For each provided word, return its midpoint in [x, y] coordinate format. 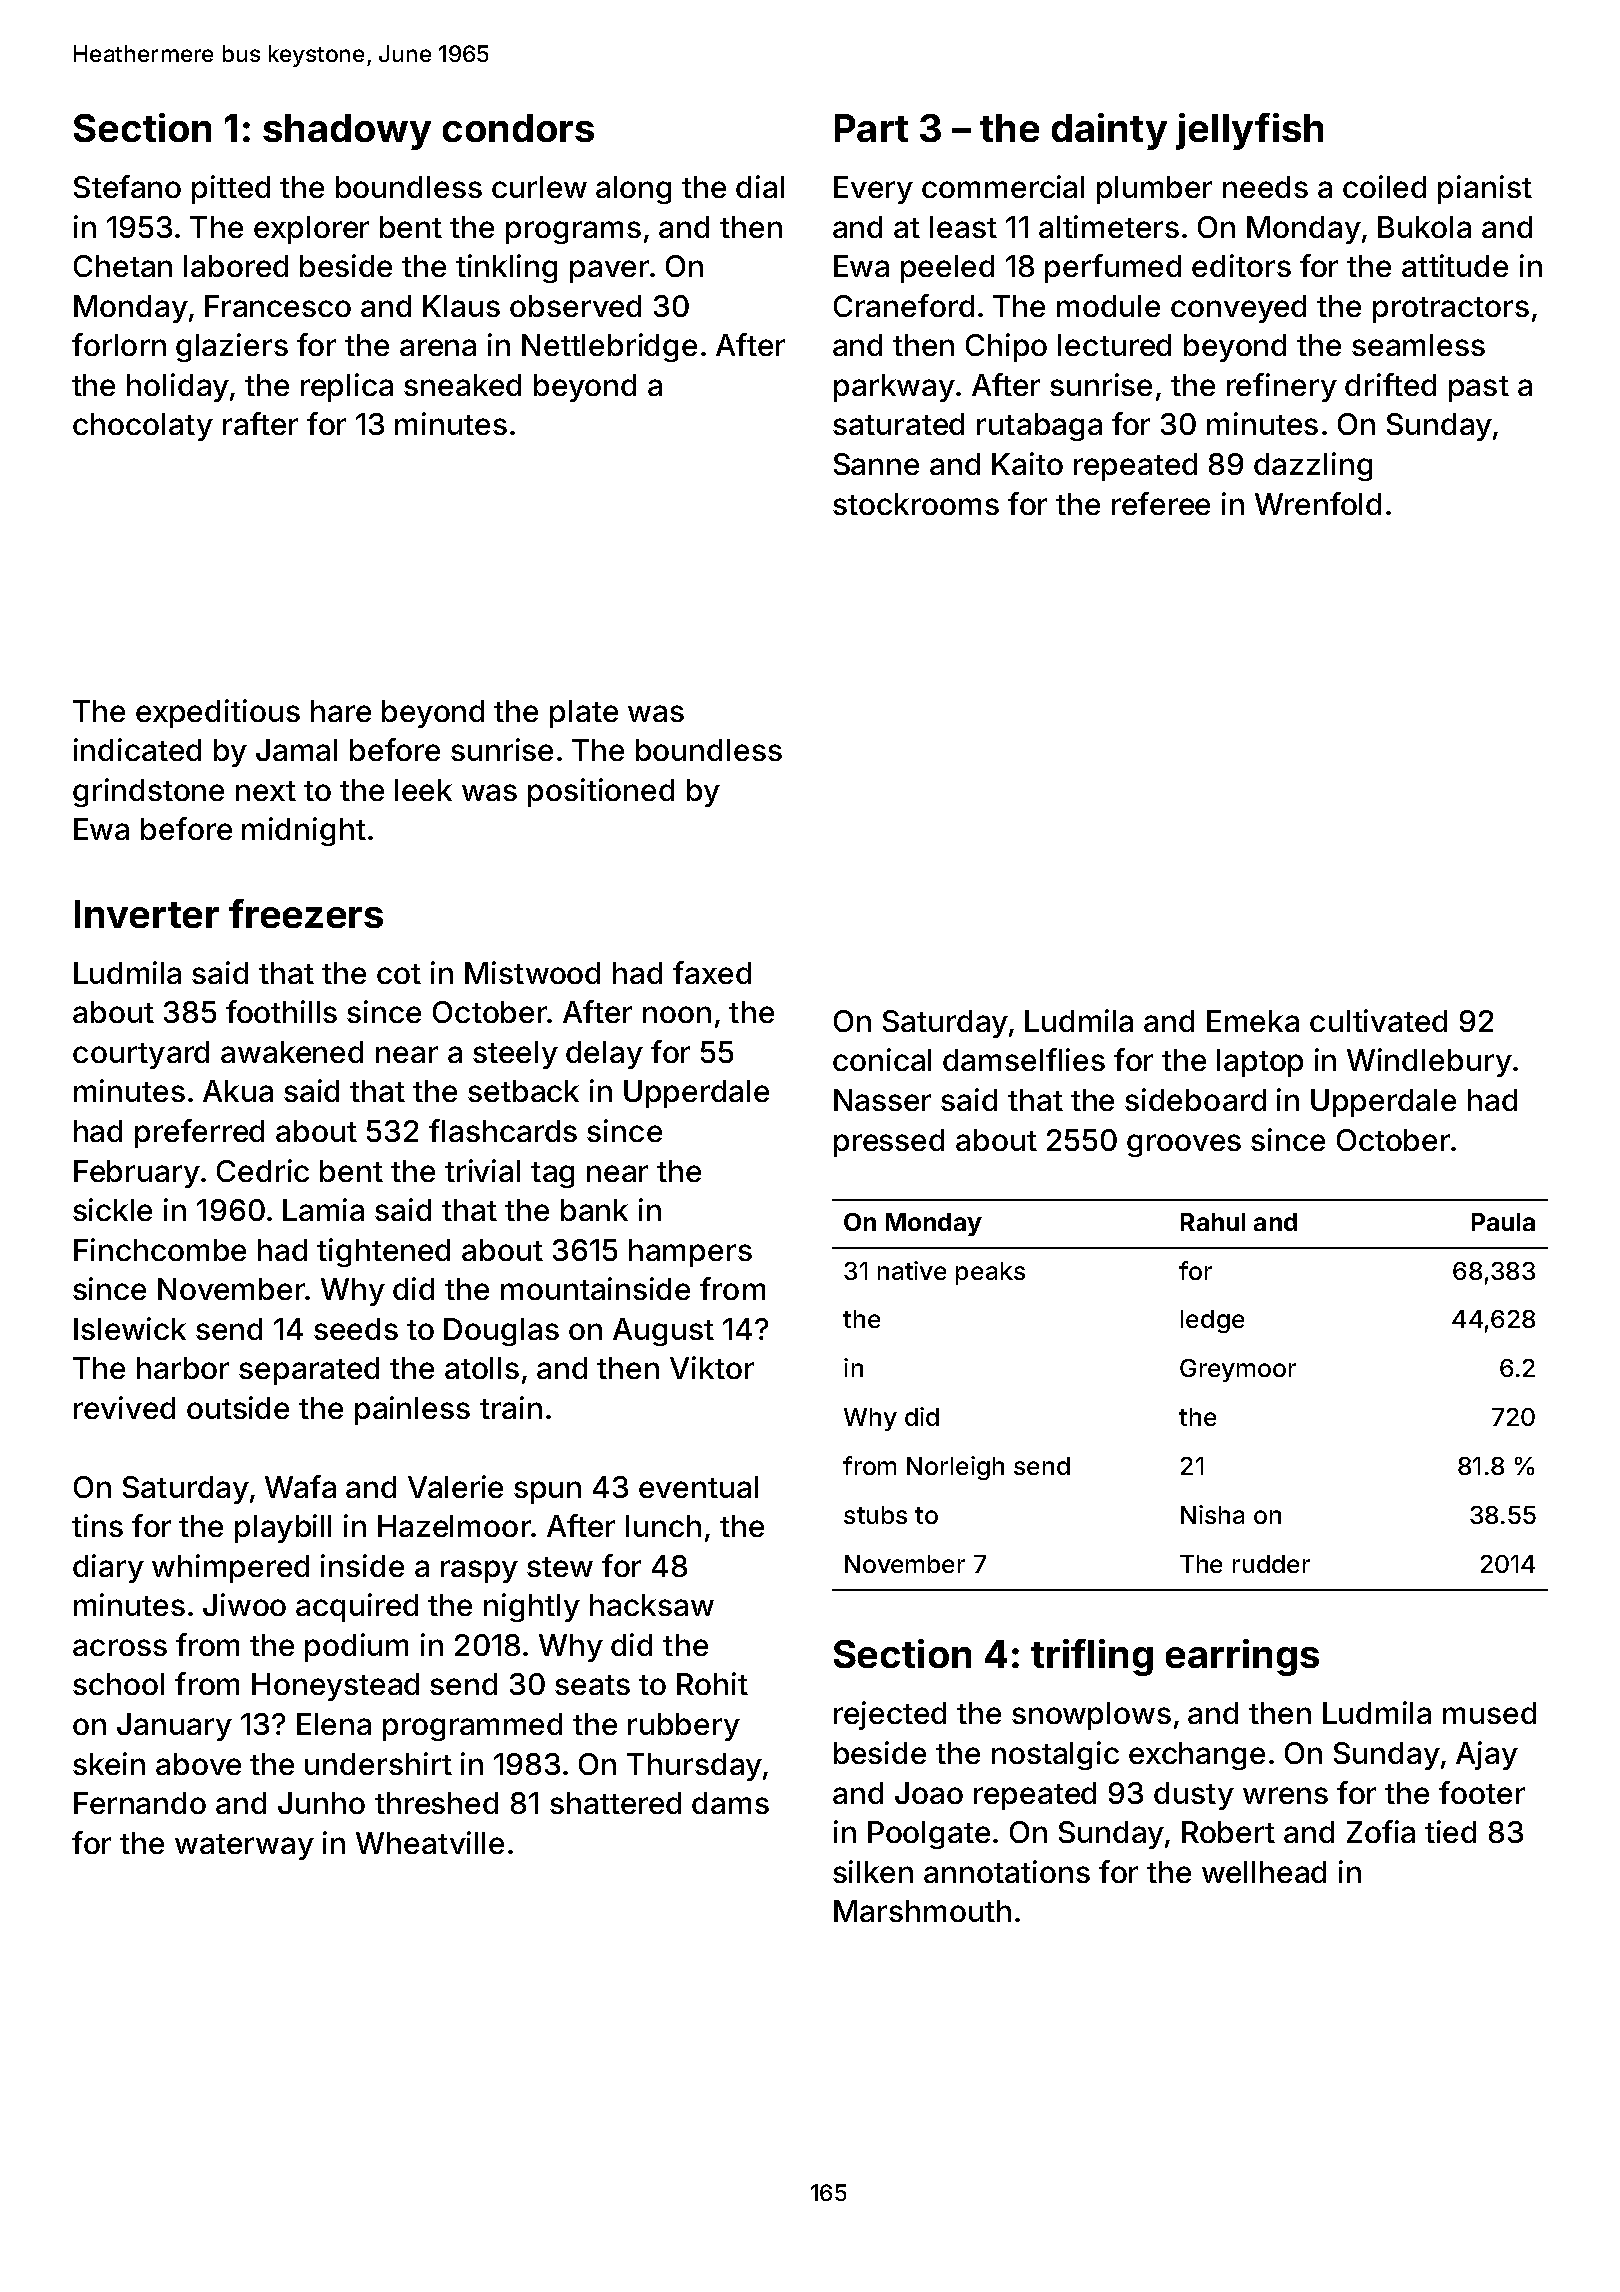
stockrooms [916, 504]
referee [1161, 503]
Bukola [1424, 227]
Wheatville [430, 1842]
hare [341, 711]
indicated [137, 749]
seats [592, 1685]
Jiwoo [244, 1604]
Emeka [1253, 1021]
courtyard [141, 1055]
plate [584, 714]
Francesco [278, 306]
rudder [1271, 1564]
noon [677, 1014]
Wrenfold [1318, 503]
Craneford [904, 305]
